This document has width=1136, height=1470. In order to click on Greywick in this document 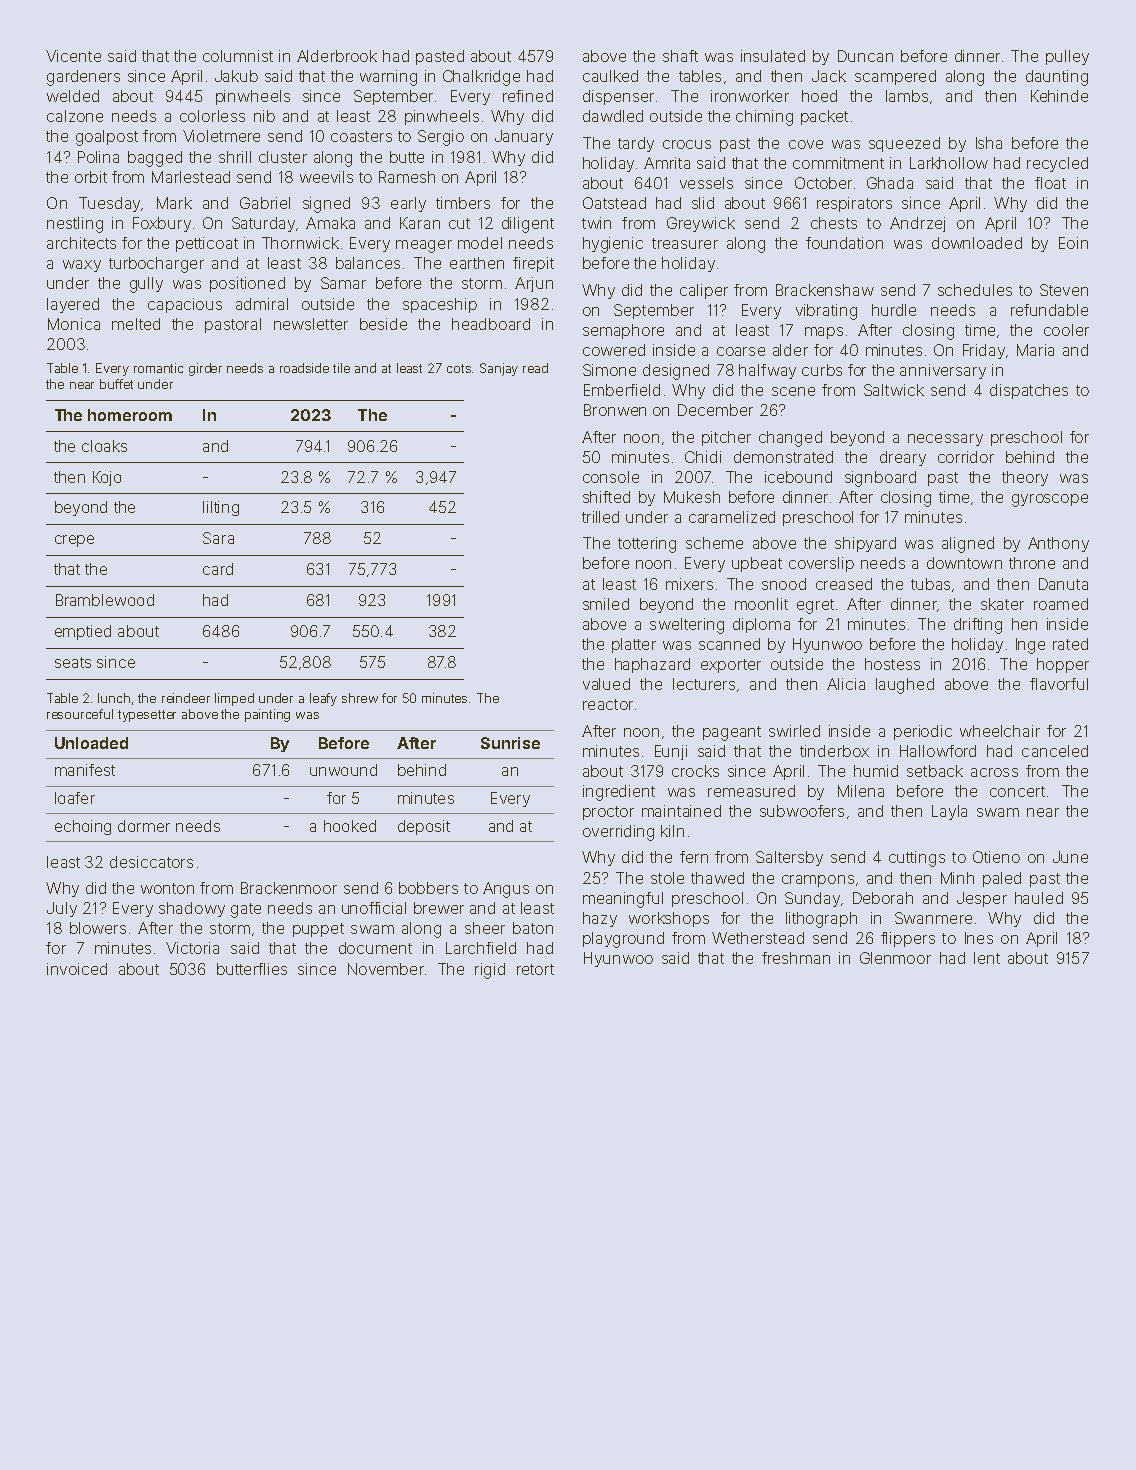, I will do `click(701, 224)`.
